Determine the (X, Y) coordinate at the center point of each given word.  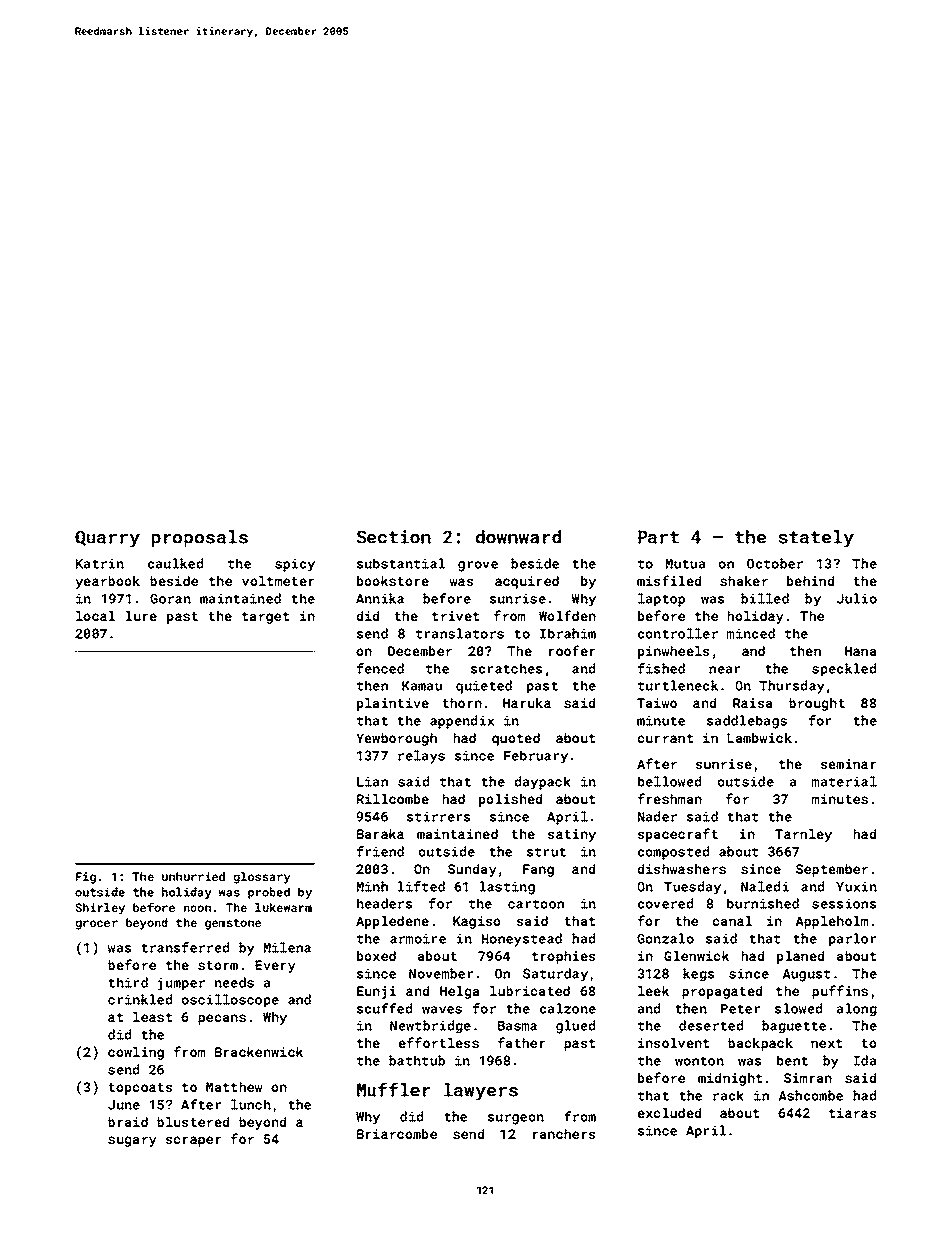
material (844, 781)
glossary (262, 878)
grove (478, 566)
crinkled (140, 999)
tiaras (853, 1113)
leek (653, 991)
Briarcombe (397, 1134)
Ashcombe (811, 1095)
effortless (438, 1042)
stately (816, 539)
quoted (516, 739)
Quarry (107, 539)
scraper (194, 1141)
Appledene (392, 922)
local (95, 616)
